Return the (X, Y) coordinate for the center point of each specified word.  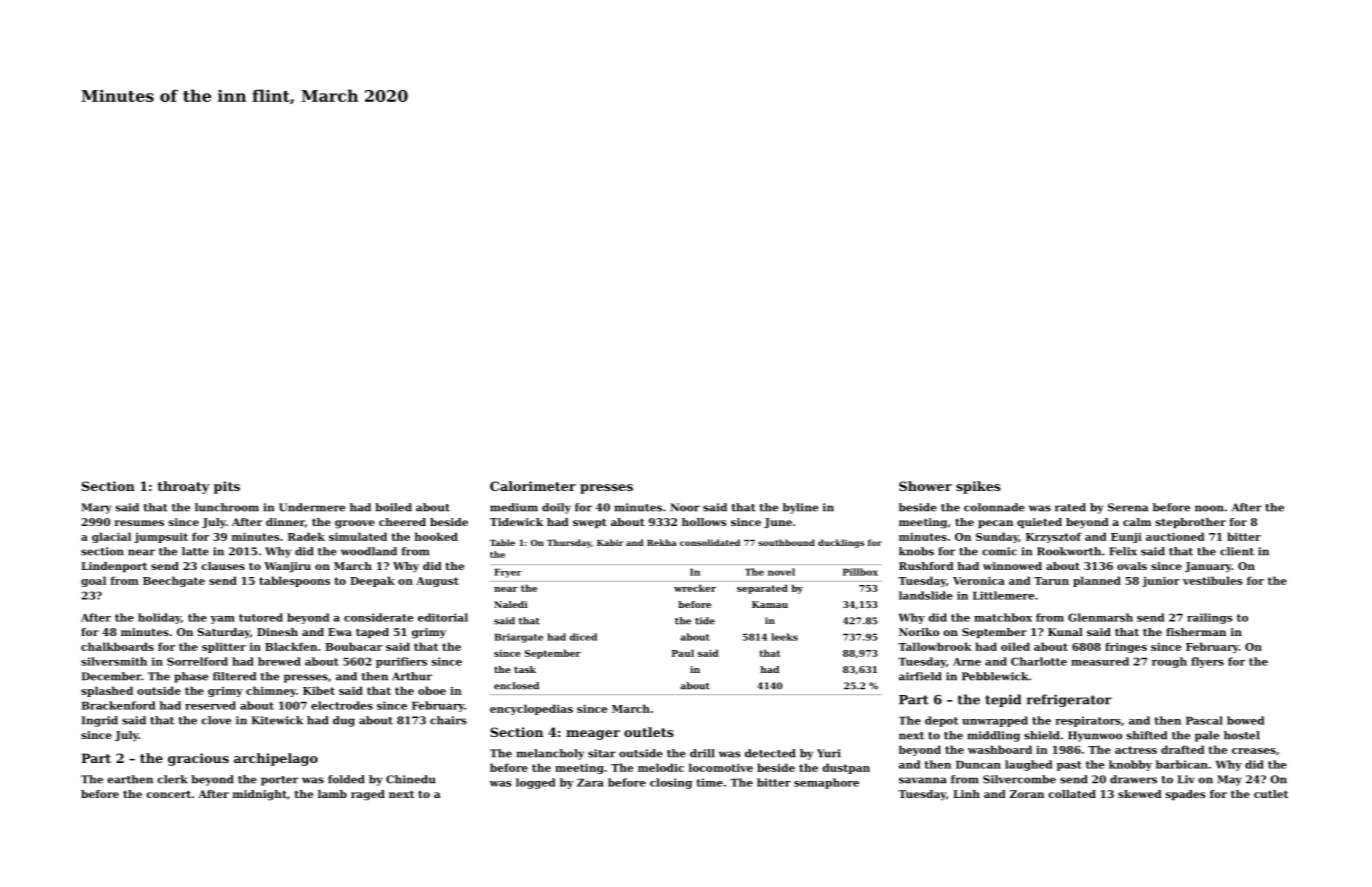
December (111, 676)
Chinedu (410, 779)
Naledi (511, 604)
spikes (978, 487)
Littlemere (1003, 595)
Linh (966, 794)
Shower (925, 486)
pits (227, 487)
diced (583, 637)
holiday (159, 618)
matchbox (1003, 617)
